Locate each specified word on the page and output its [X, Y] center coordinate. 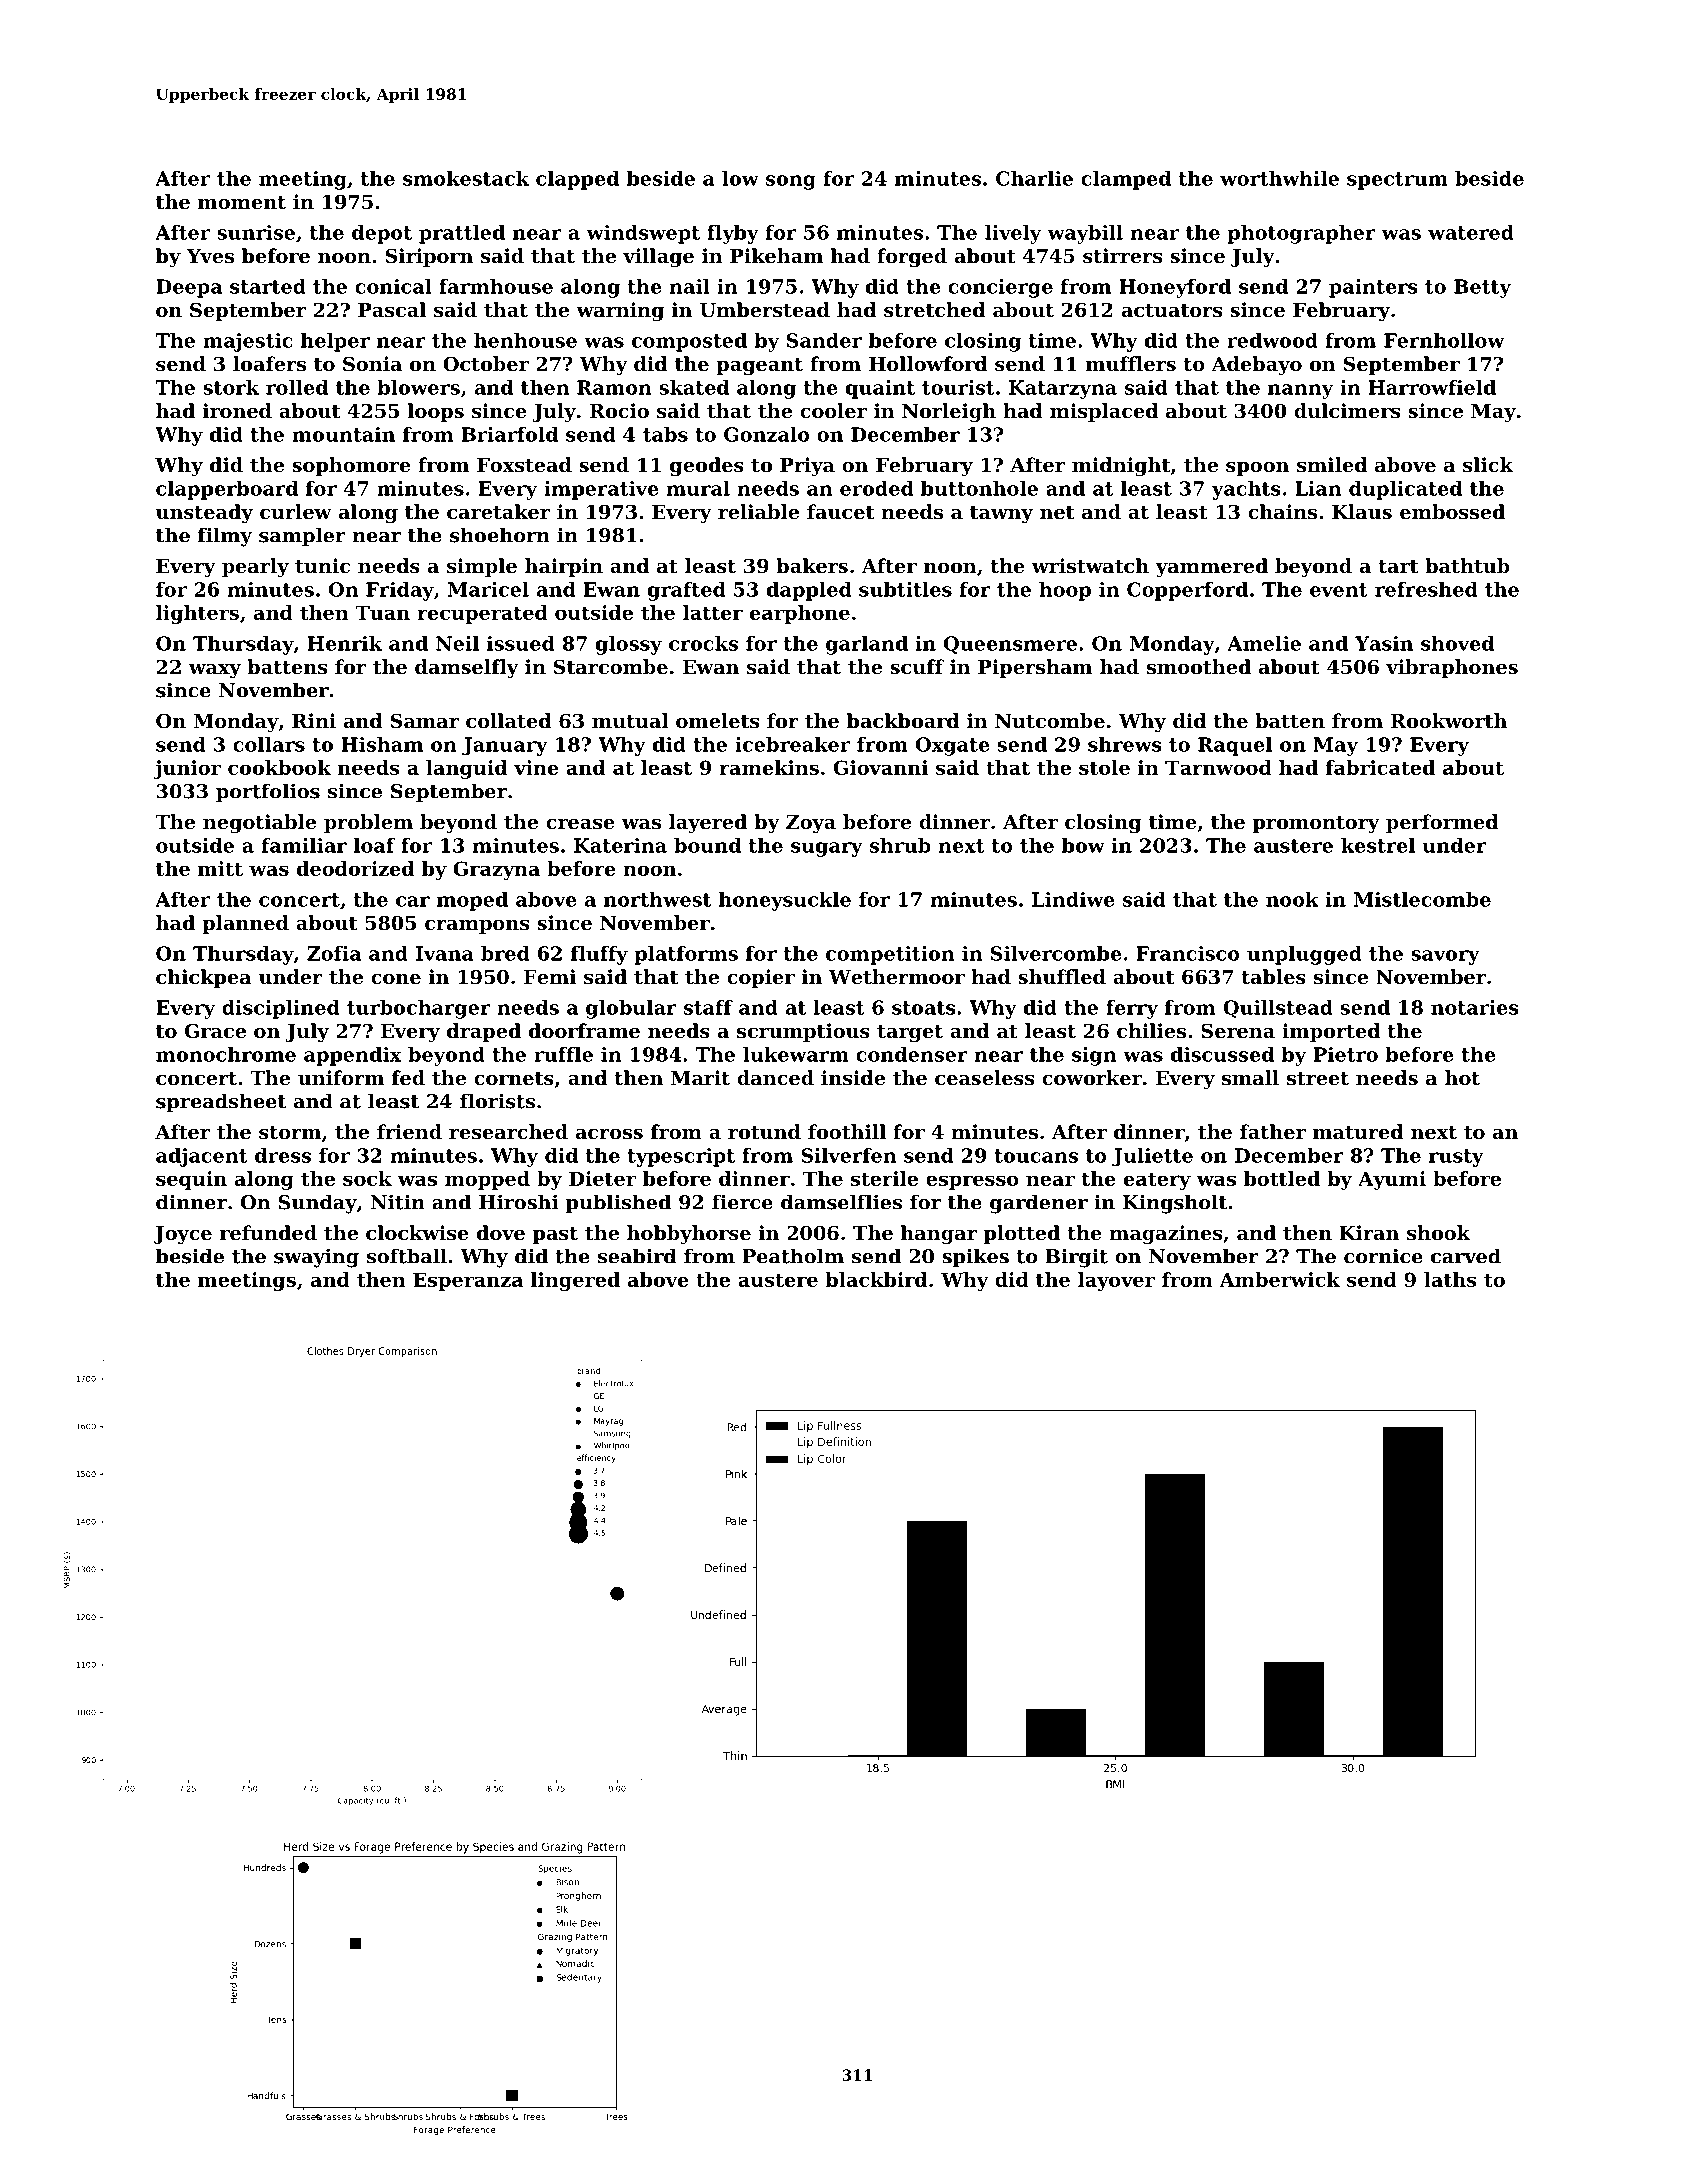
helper [335, 342]
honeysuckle [785, 901]
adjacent [202, 1157]
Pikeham [776, 255]
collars [269, 744]
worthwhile [1279, 178]
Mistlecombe [1422, 899]
